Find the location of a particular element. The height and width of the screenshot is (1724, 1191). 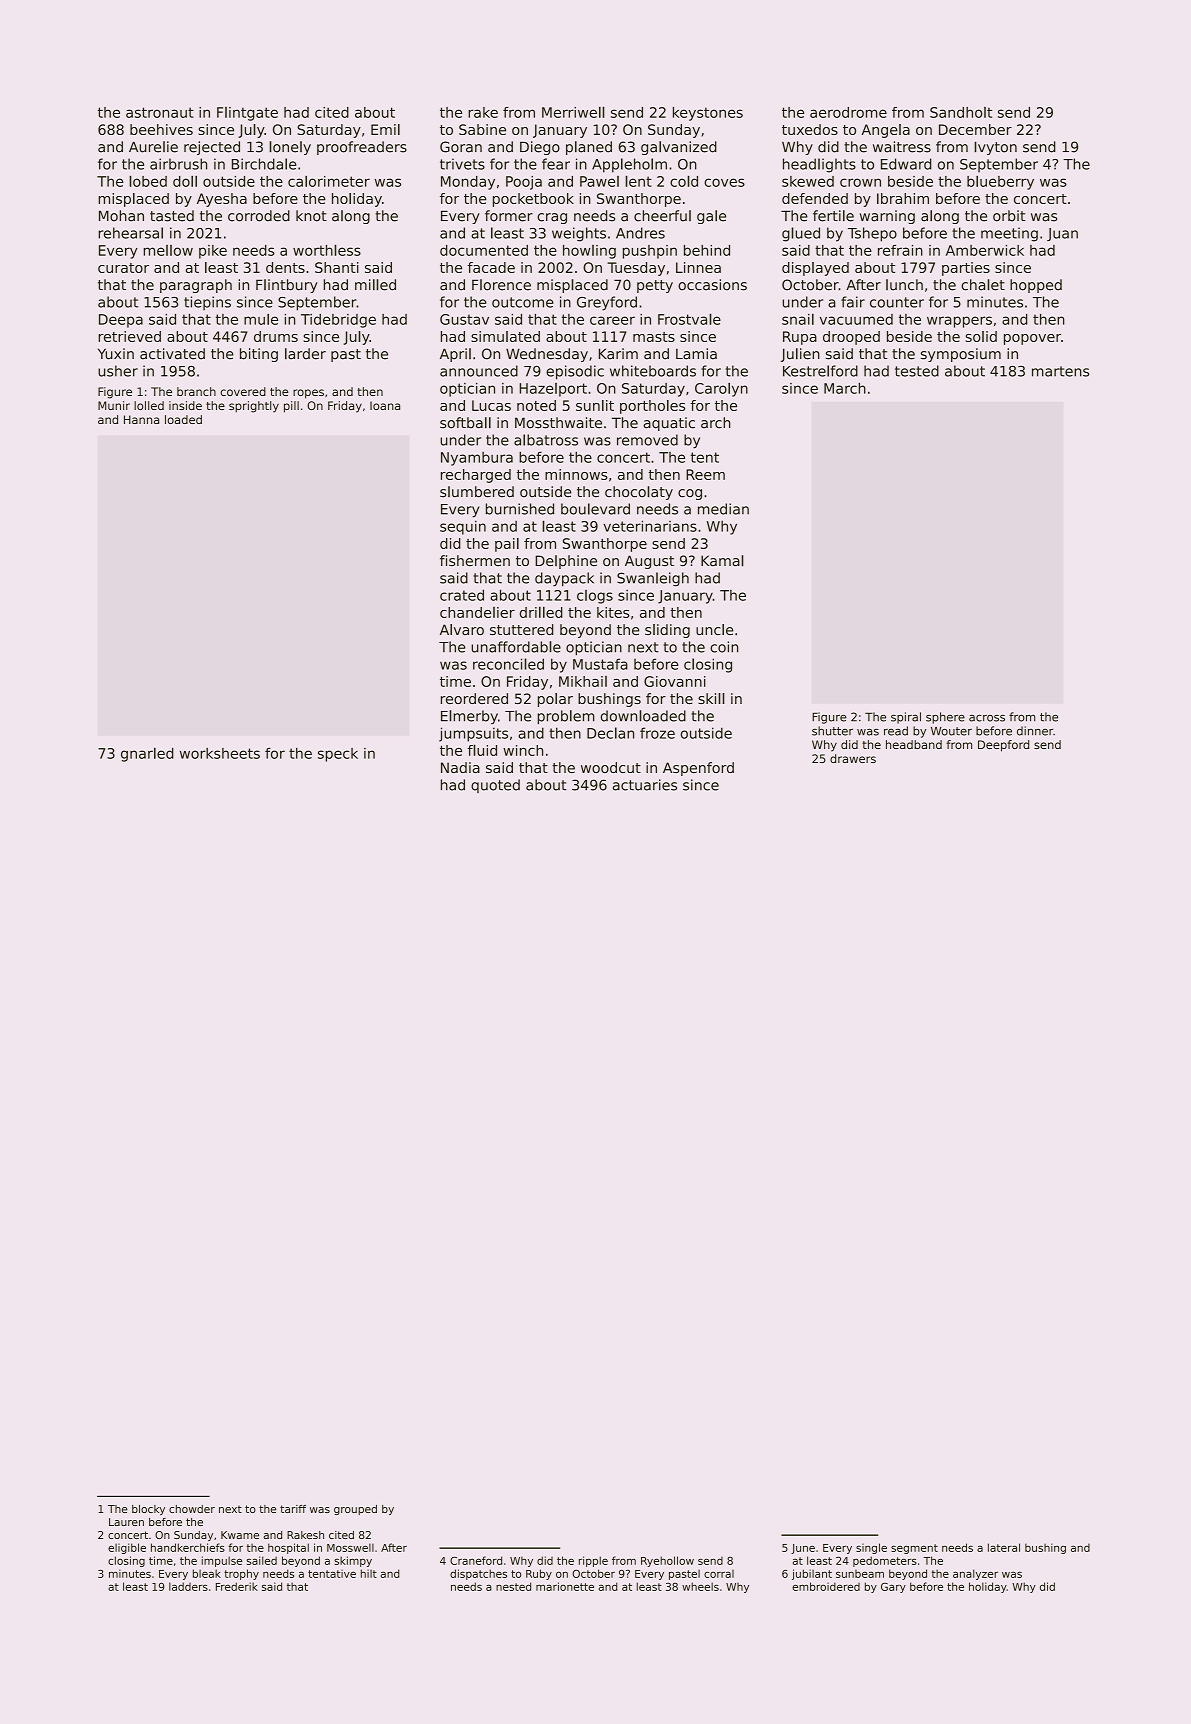

drawers is located at coordinates (853, 758).
